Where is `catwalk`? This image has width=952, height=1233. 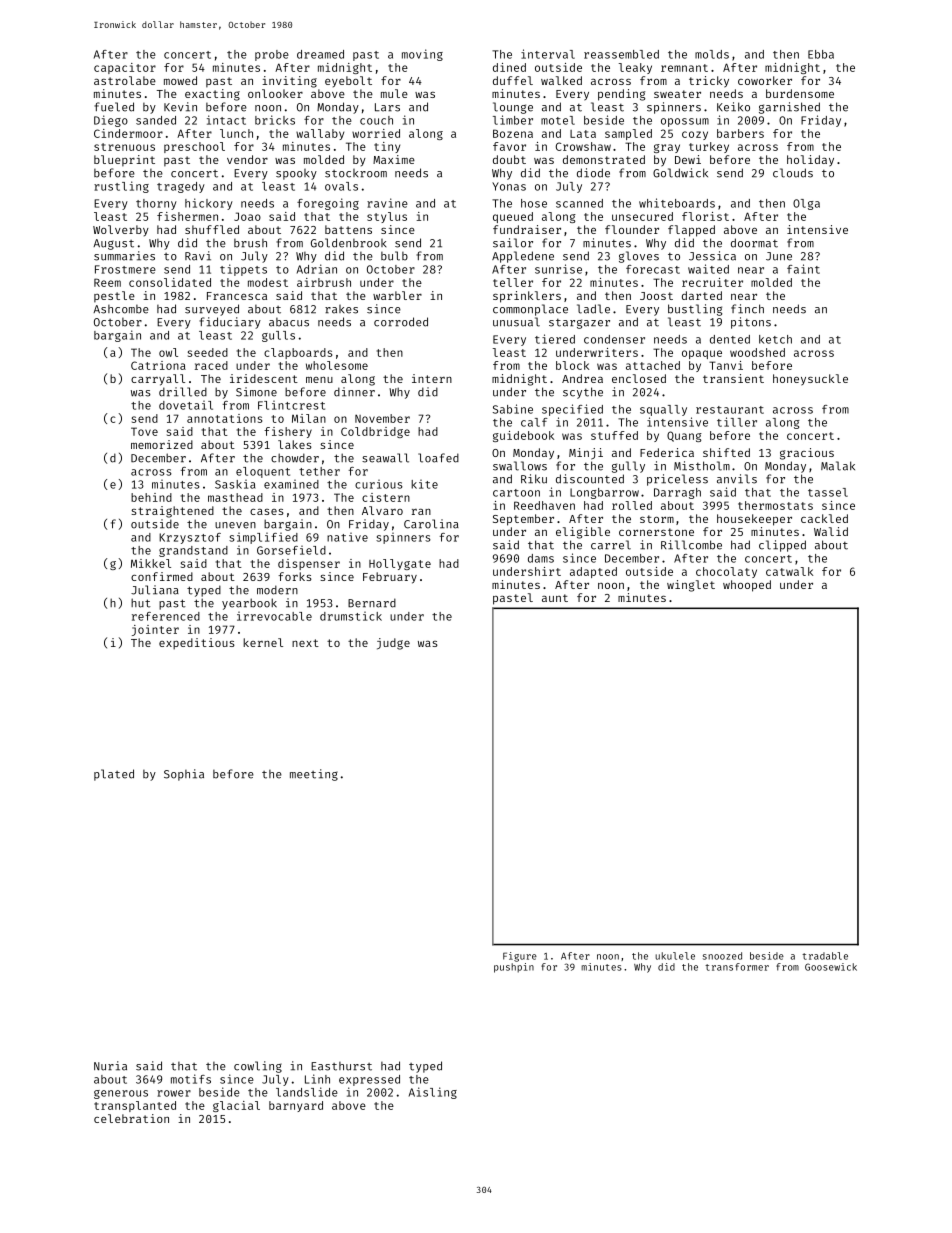 catwalk is located at coordinates (789, 571).
